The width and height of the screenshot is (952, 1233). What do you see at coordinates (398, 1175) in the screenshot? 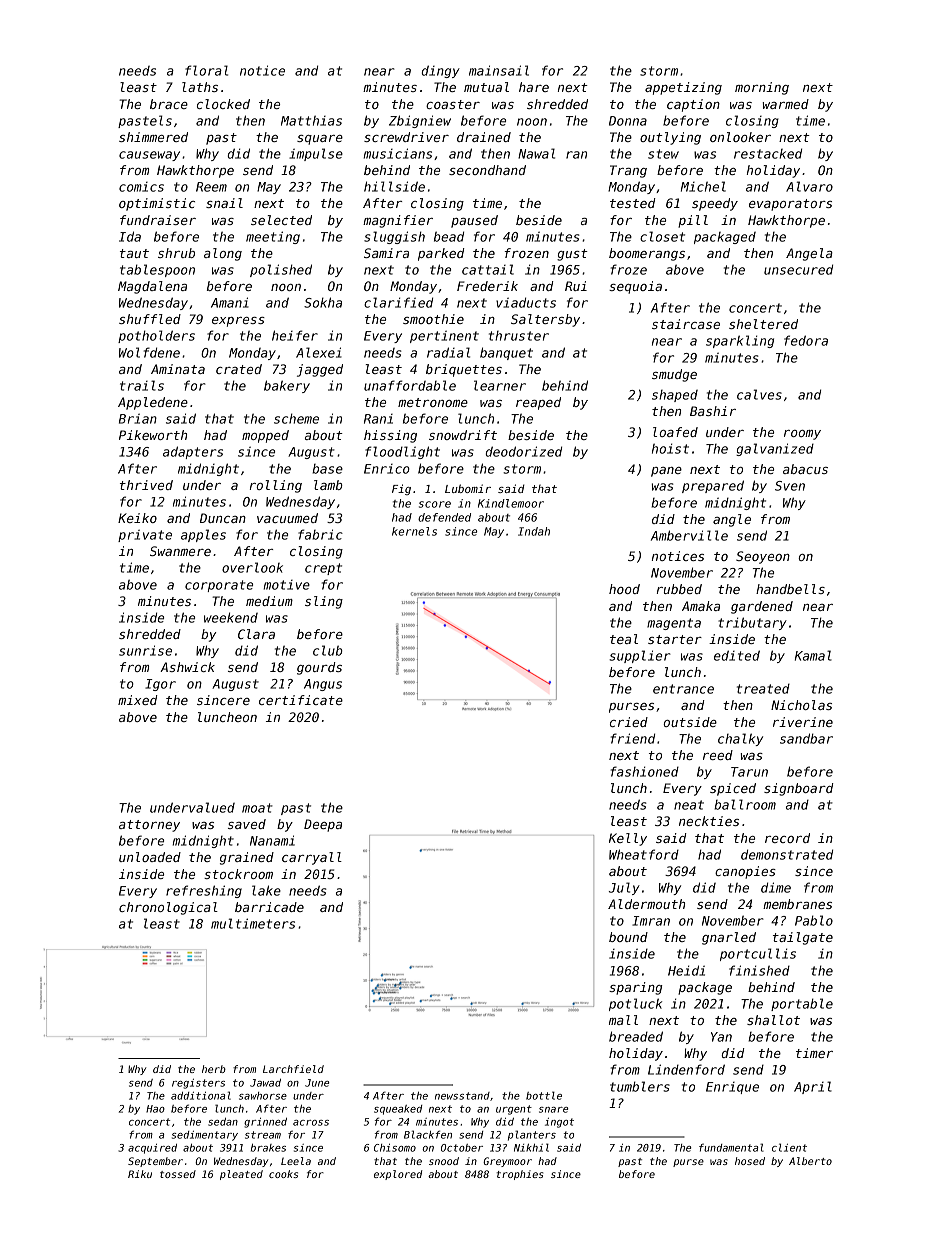
I see `explored` at bounding box center [398, 1175].
